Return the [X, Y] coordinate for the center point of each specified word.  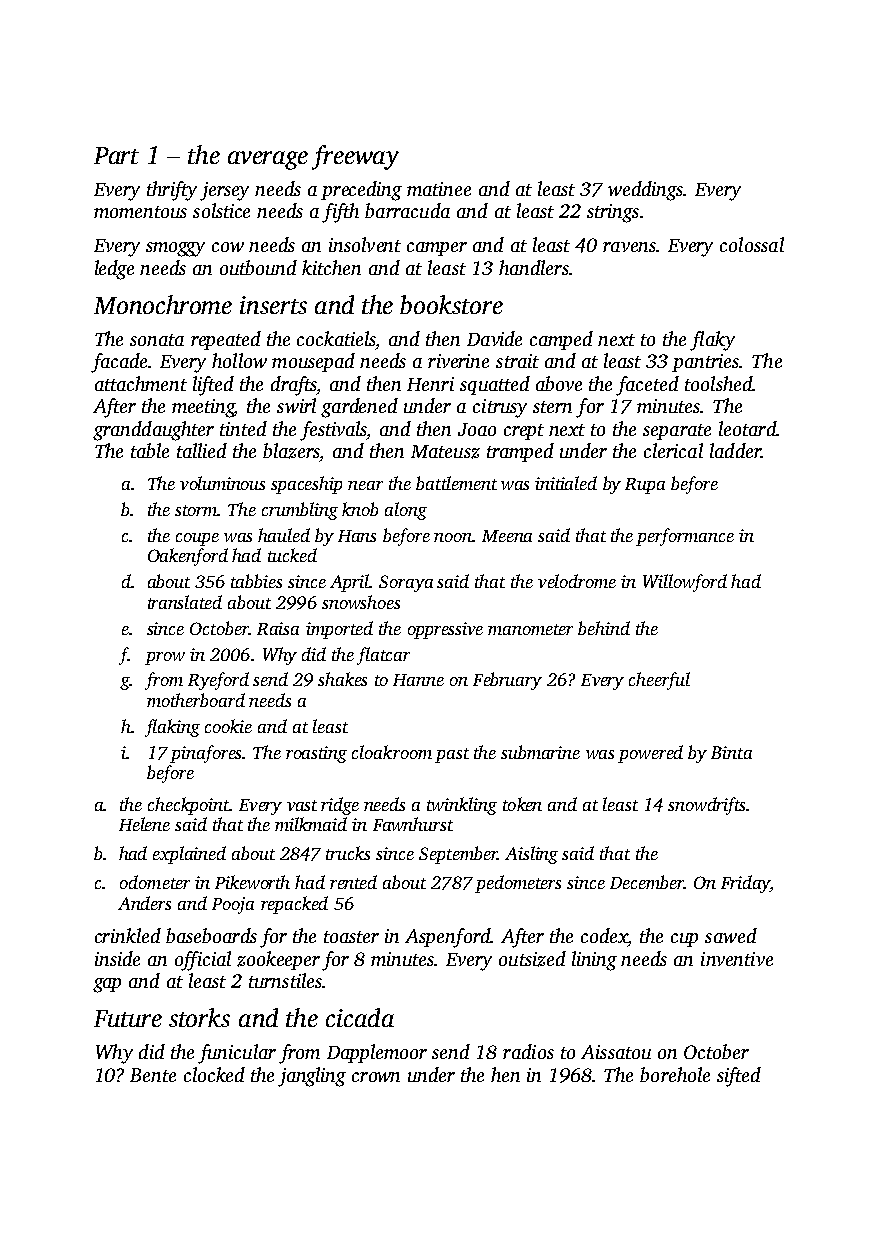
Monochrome [163, 304]
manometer [530, 629]
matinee [439, 189]
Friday [745, 884]
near [365, 485]
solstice [221, 210]
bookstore [451, 304]
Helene [144, 824]
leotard [747, 428]
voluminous [222, 483]
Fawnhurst [413, 824]
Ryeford [218, 681]
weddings [646, 191]
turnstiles [285, 980]
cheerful [659, 681]
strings [613, 213]
